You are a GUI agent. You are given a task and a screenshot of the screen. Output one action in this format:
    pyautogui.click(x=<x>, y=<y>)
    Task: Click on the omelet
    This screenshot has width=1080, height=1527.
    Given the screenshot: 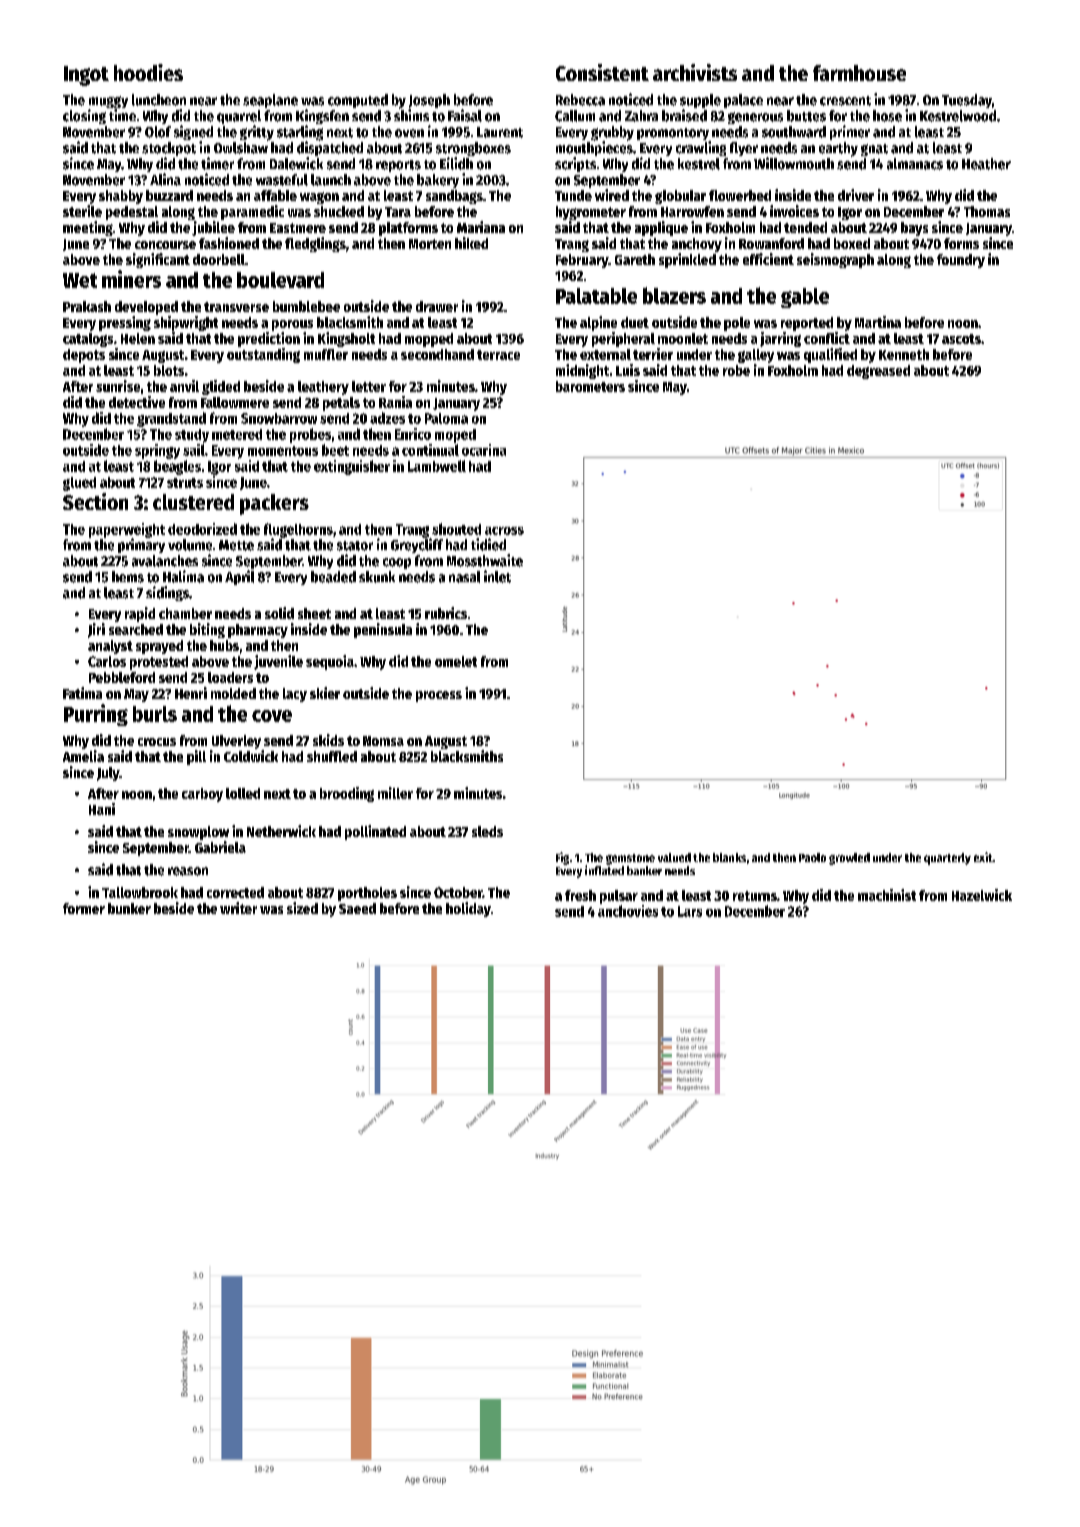 What is the action you would take?
    pyautogui.click(x=456, y=661)
